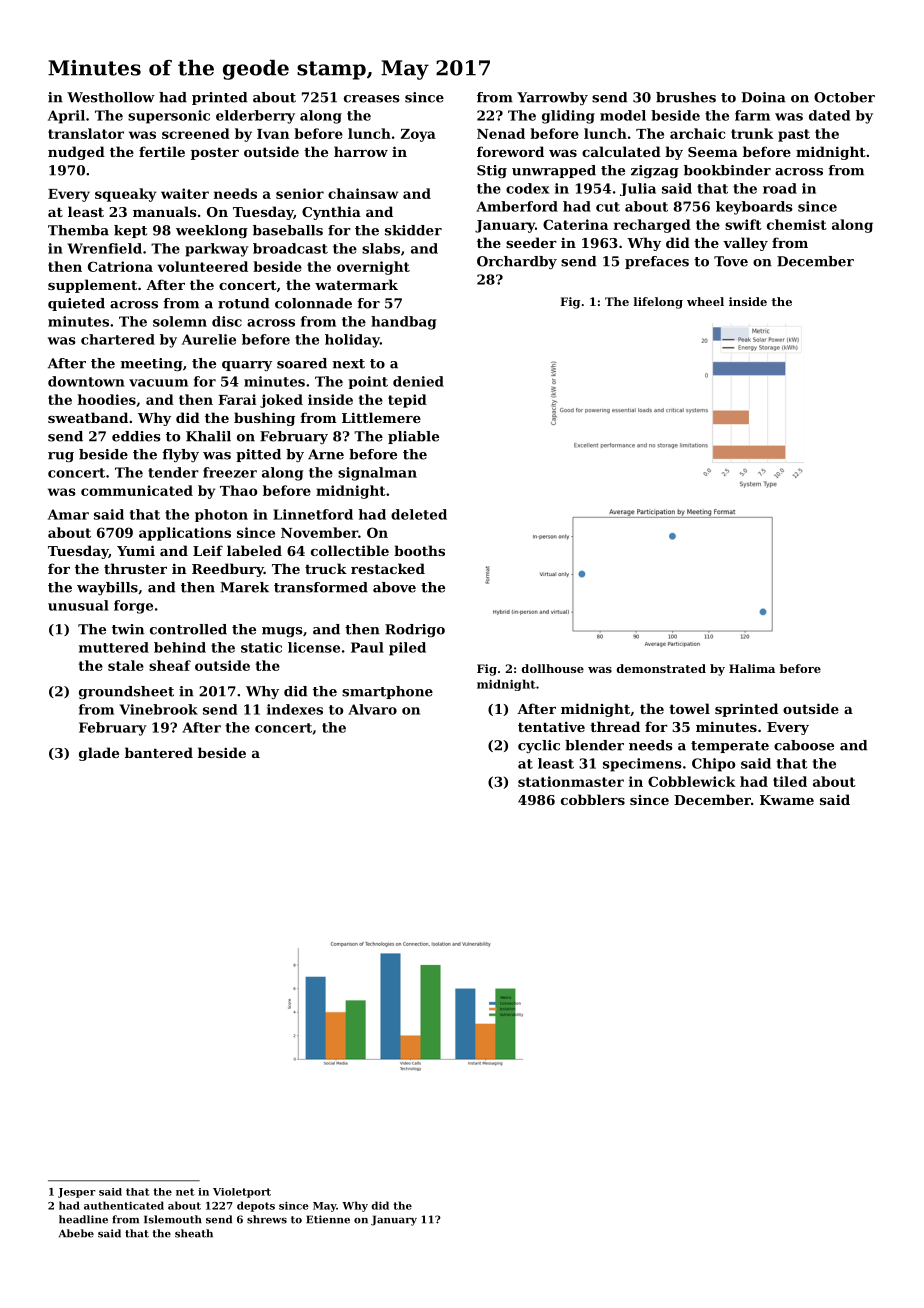 This image has height=1308, width=924. What do you see at coordinates (787, 800) in the image?
I see `Kwame` at bounding box center [787, 800].
